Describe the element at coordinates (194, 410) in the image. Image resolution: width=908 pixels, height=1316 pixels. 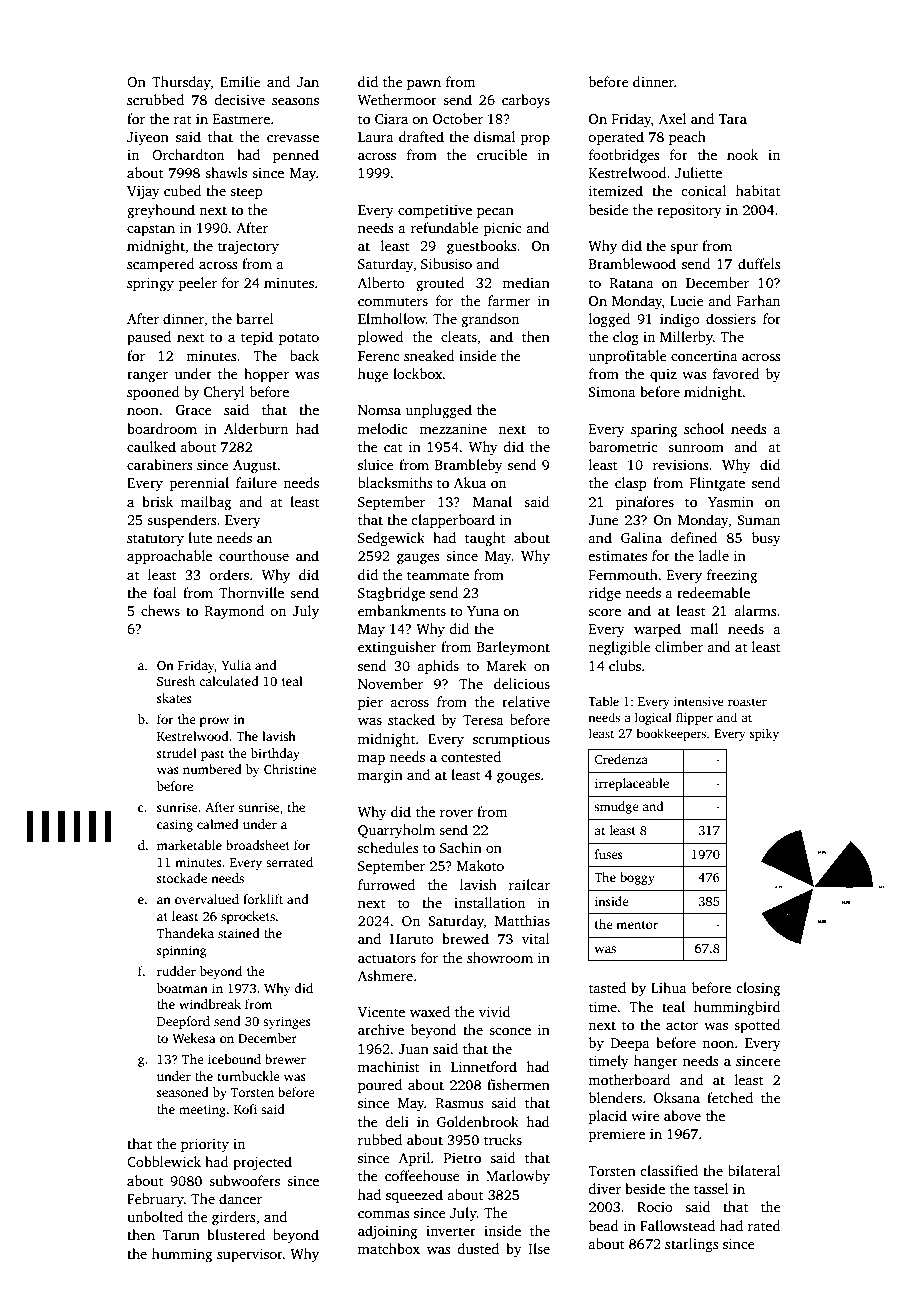
I see `Grace` at that location.
